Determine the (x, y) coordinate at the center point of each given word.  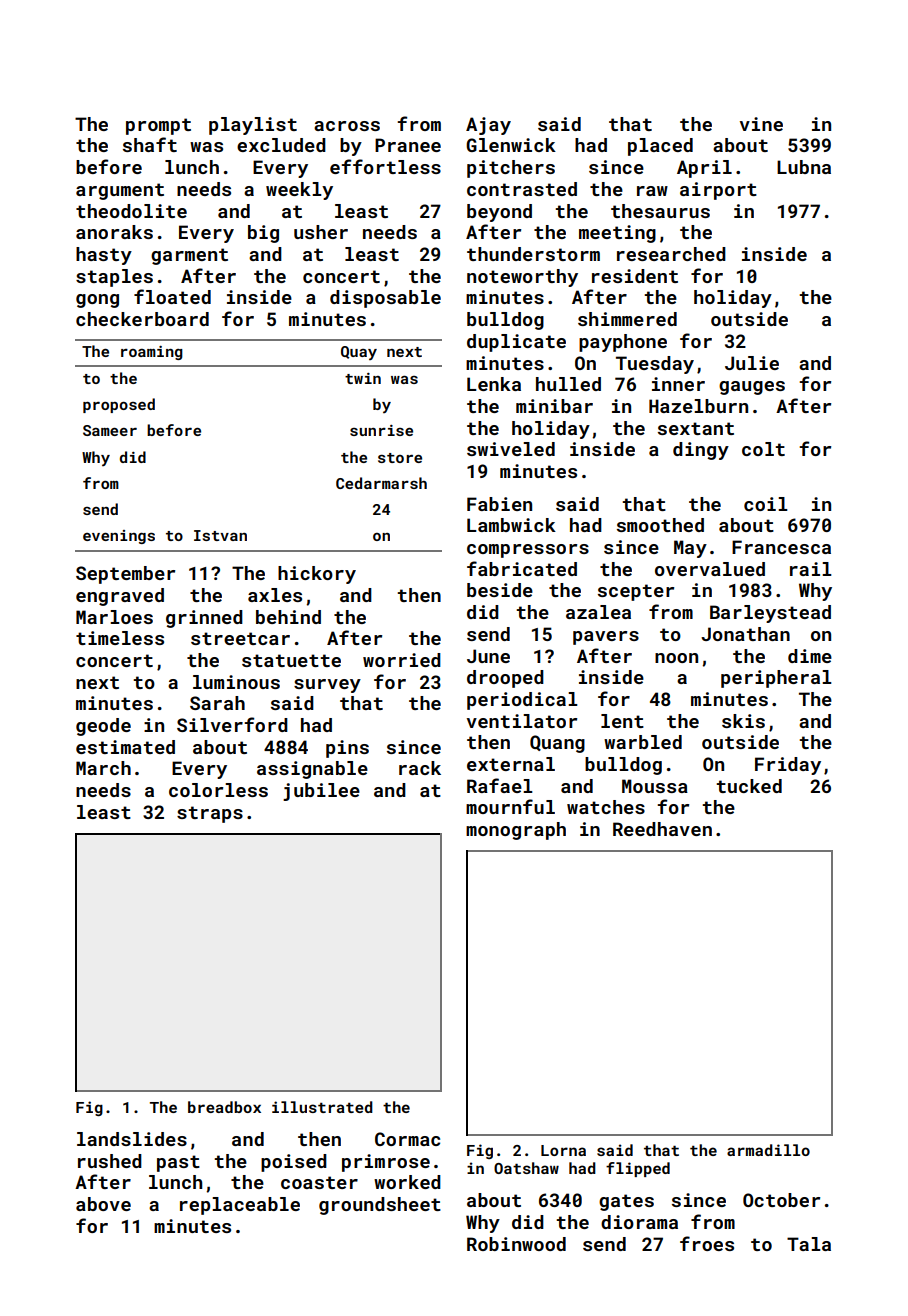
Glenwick (511, 145)
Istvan (220, 535)
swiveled (511, 449)
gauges (752, 388)
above (103, 1204)
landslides (132, 1139)
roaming (152, 353)
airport (718, 191)
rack (420, 768)
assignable (312, 770)
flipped (638, 1169)
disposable (385, 299)
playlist (253, 126)
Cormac (407, 1139)
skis (743, 721)
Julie (752, 363)
